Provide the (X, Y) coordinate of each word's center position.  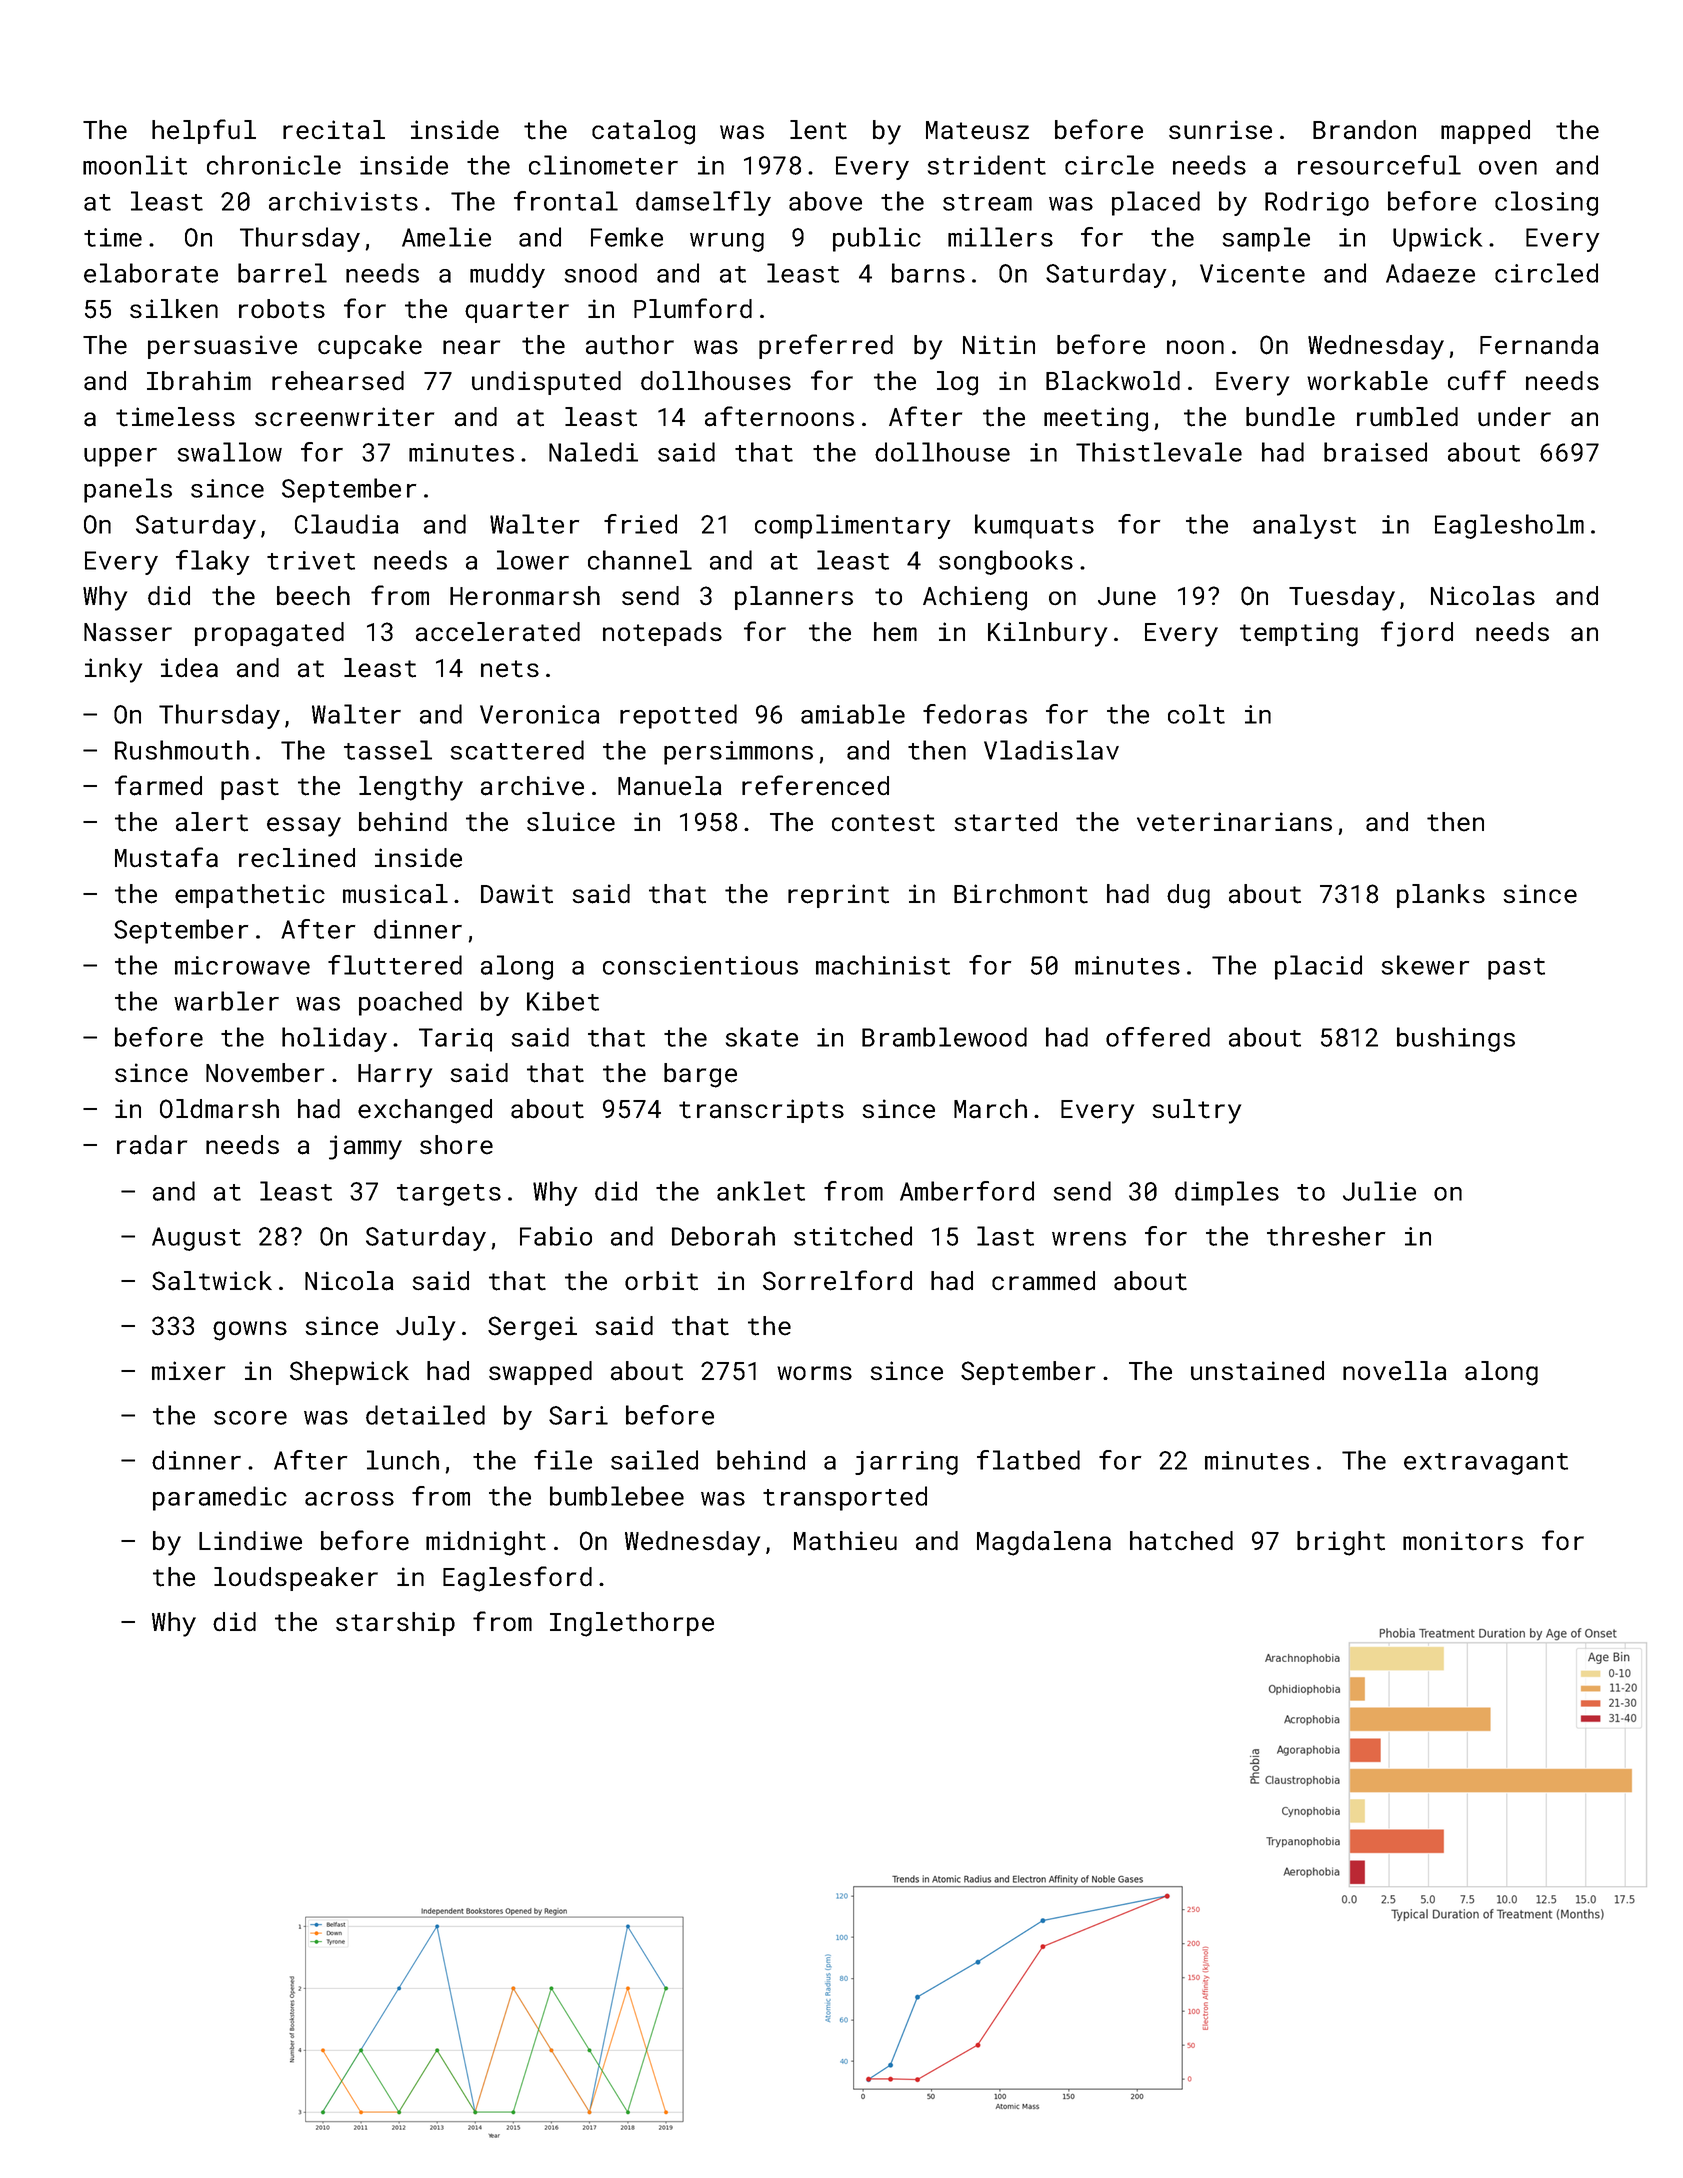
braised (1375, 452)
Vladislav (1051, 750)
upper (120, 457)
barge (700, 1075)
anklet (761, 1191)
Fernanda (1539, 345)
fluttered (395, 965)
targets (449, 1195)
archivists (343, 201)
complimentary (853, 526)
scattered (517, 750)
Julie (1379, 1191)
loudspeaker (296, 1579)
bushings (1456, 1039)
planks (1441, 896)
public (877, 239)
